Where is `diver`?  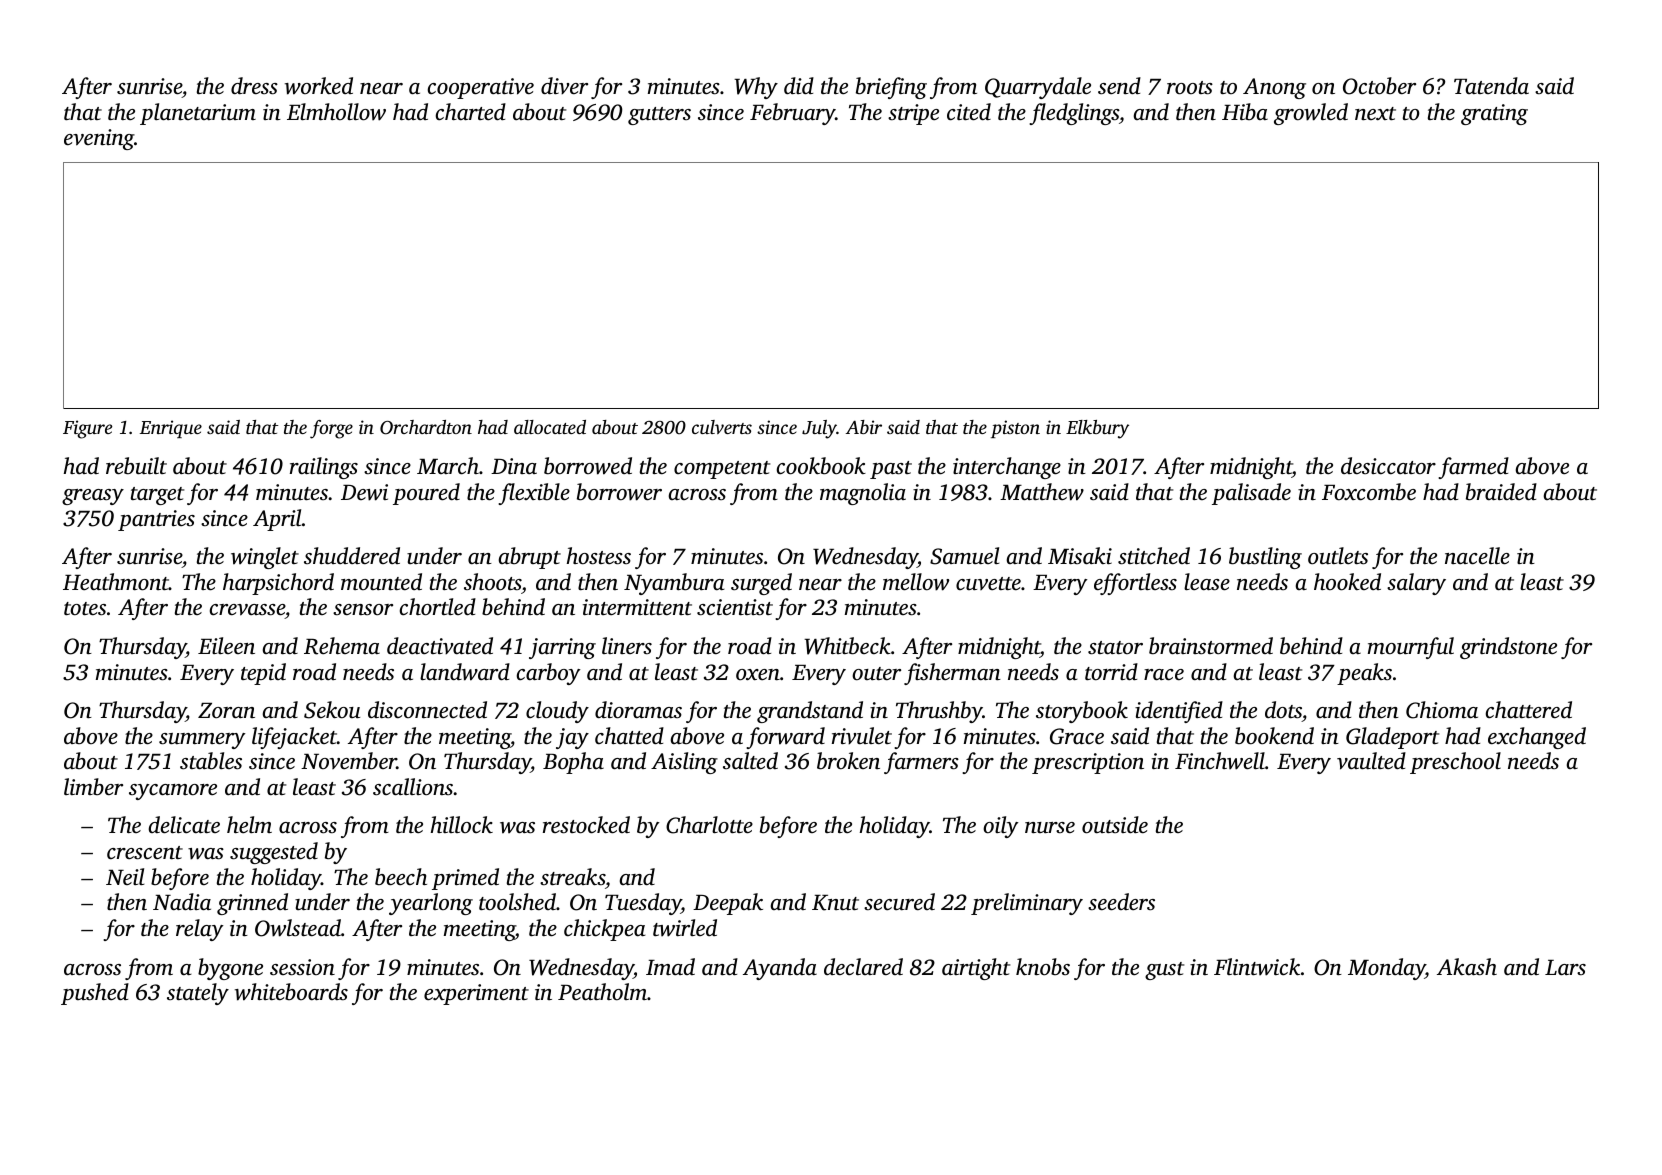
diver is located at coordinates (564, 85).
